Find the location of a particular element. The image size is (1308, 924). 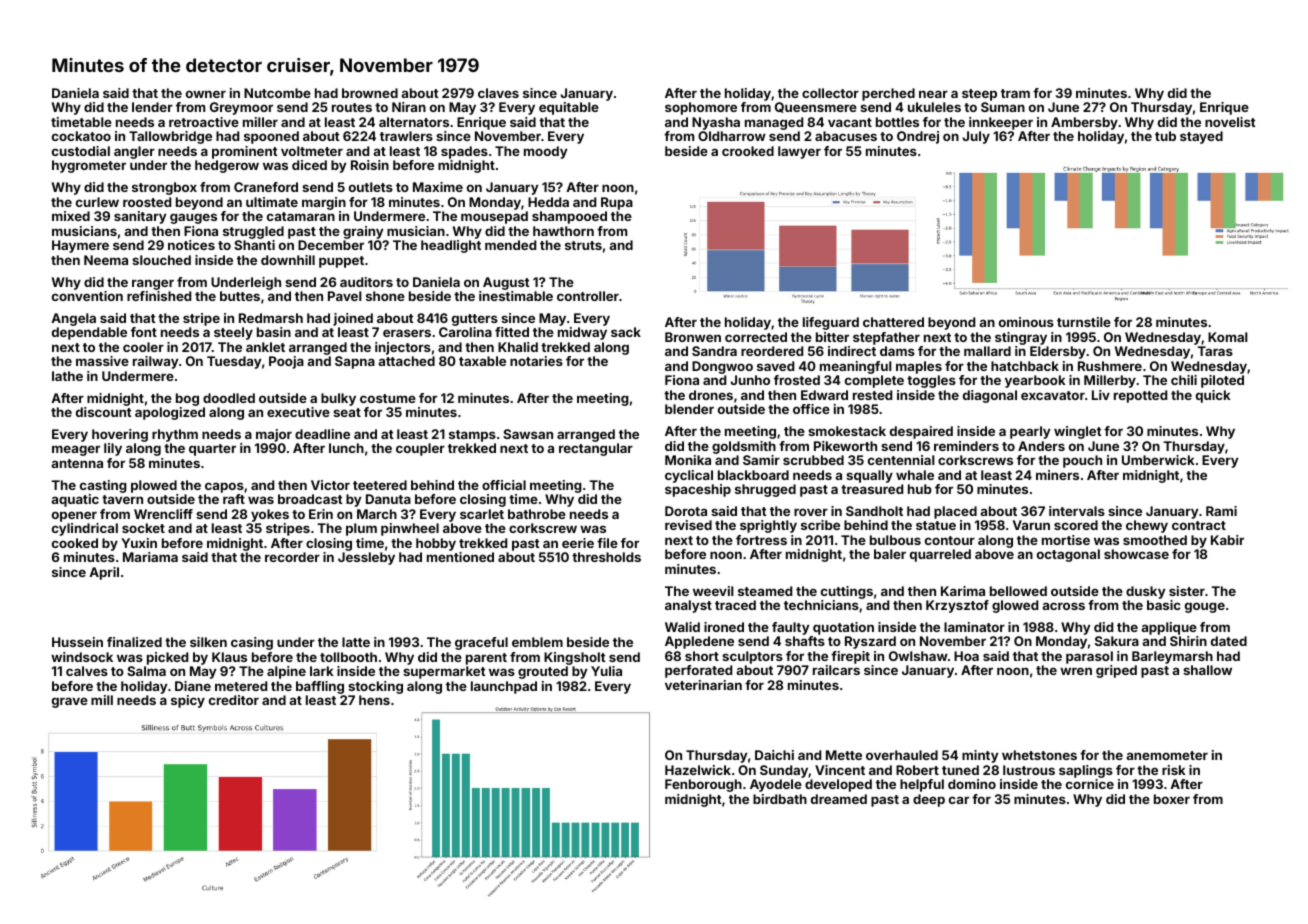

Taras is located at coordinates (1215, 351).
